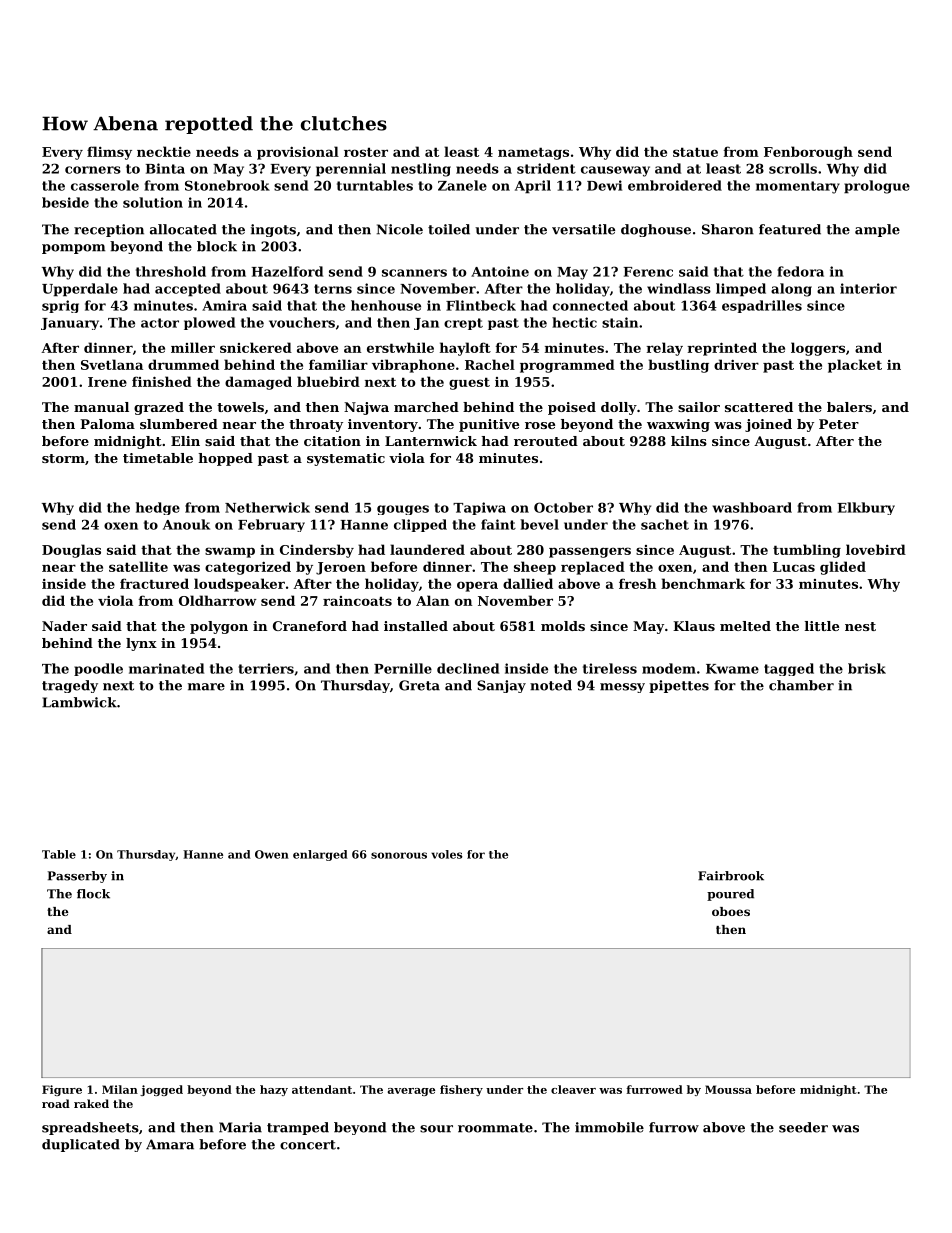 The height and width of the screenshot is (1233, 952). I want to click on concert, so click(308, 1145).
